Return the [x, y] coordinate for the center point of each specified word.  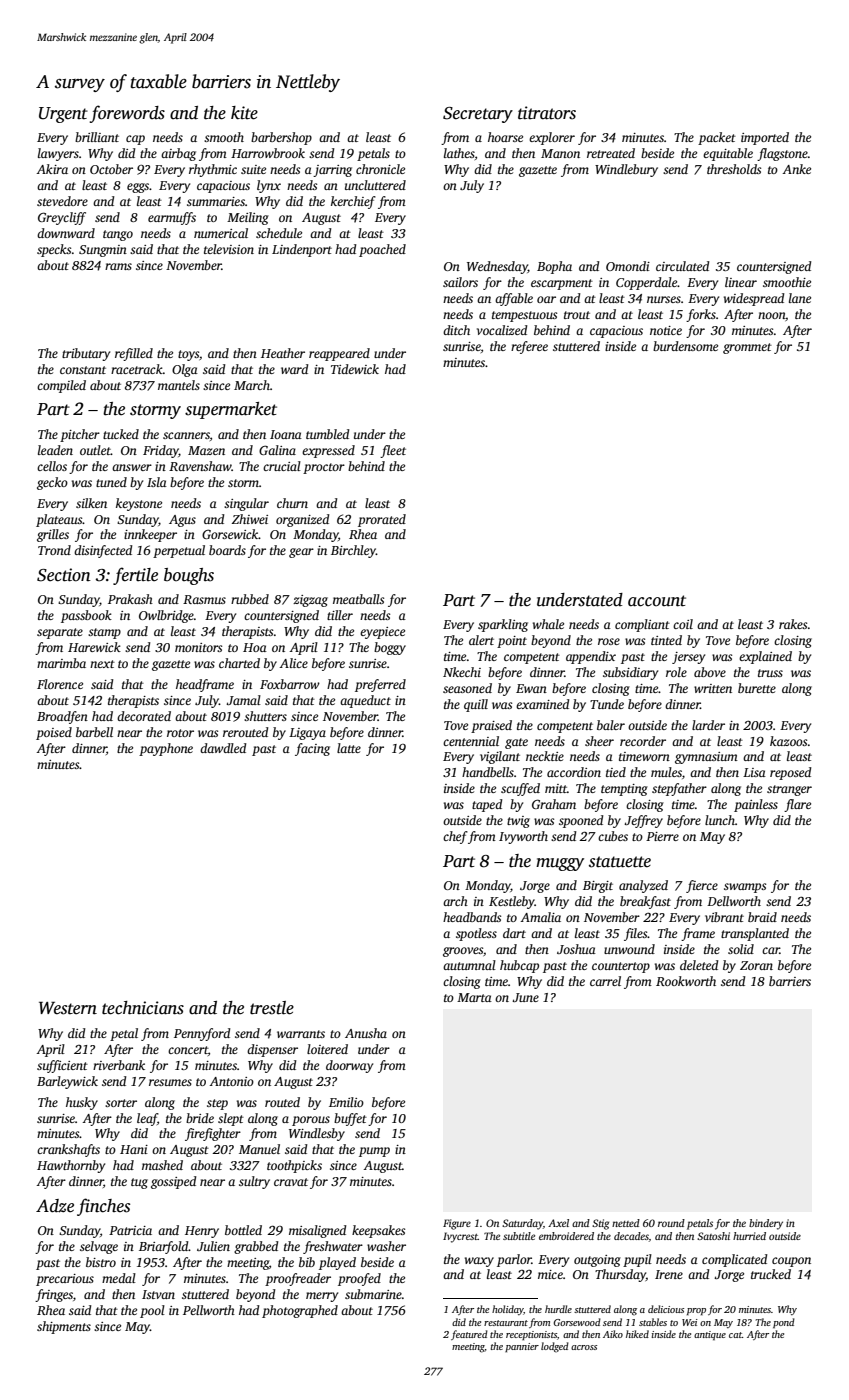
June [525, 997]
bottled [243, 1230]
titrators [547, 113]
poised [54, 733]
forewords [127, 114]
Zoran [756, 965]
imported [765, 138]
